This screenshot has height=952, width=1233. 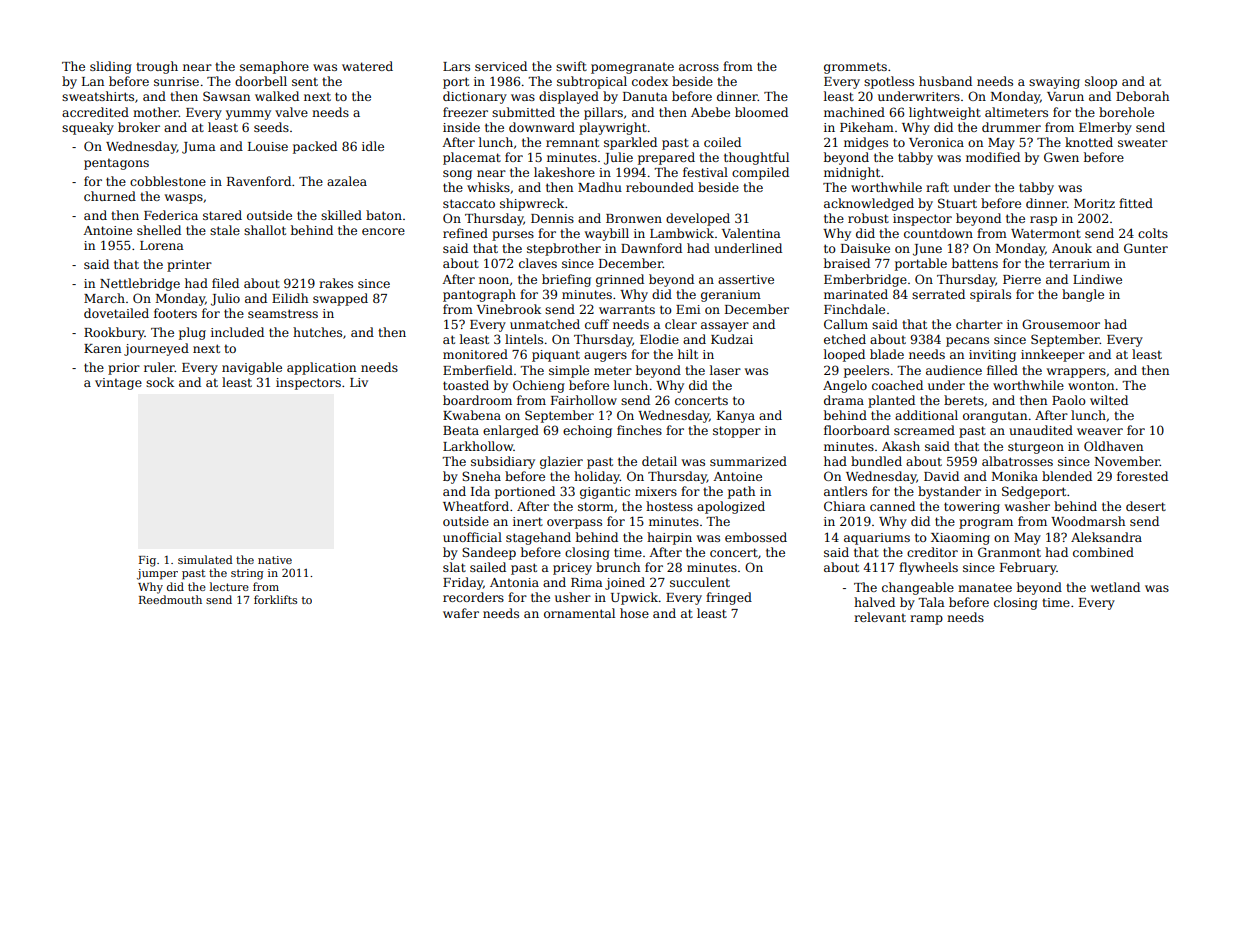 I want to click on Wheatford, so click(x=476, y=506).
